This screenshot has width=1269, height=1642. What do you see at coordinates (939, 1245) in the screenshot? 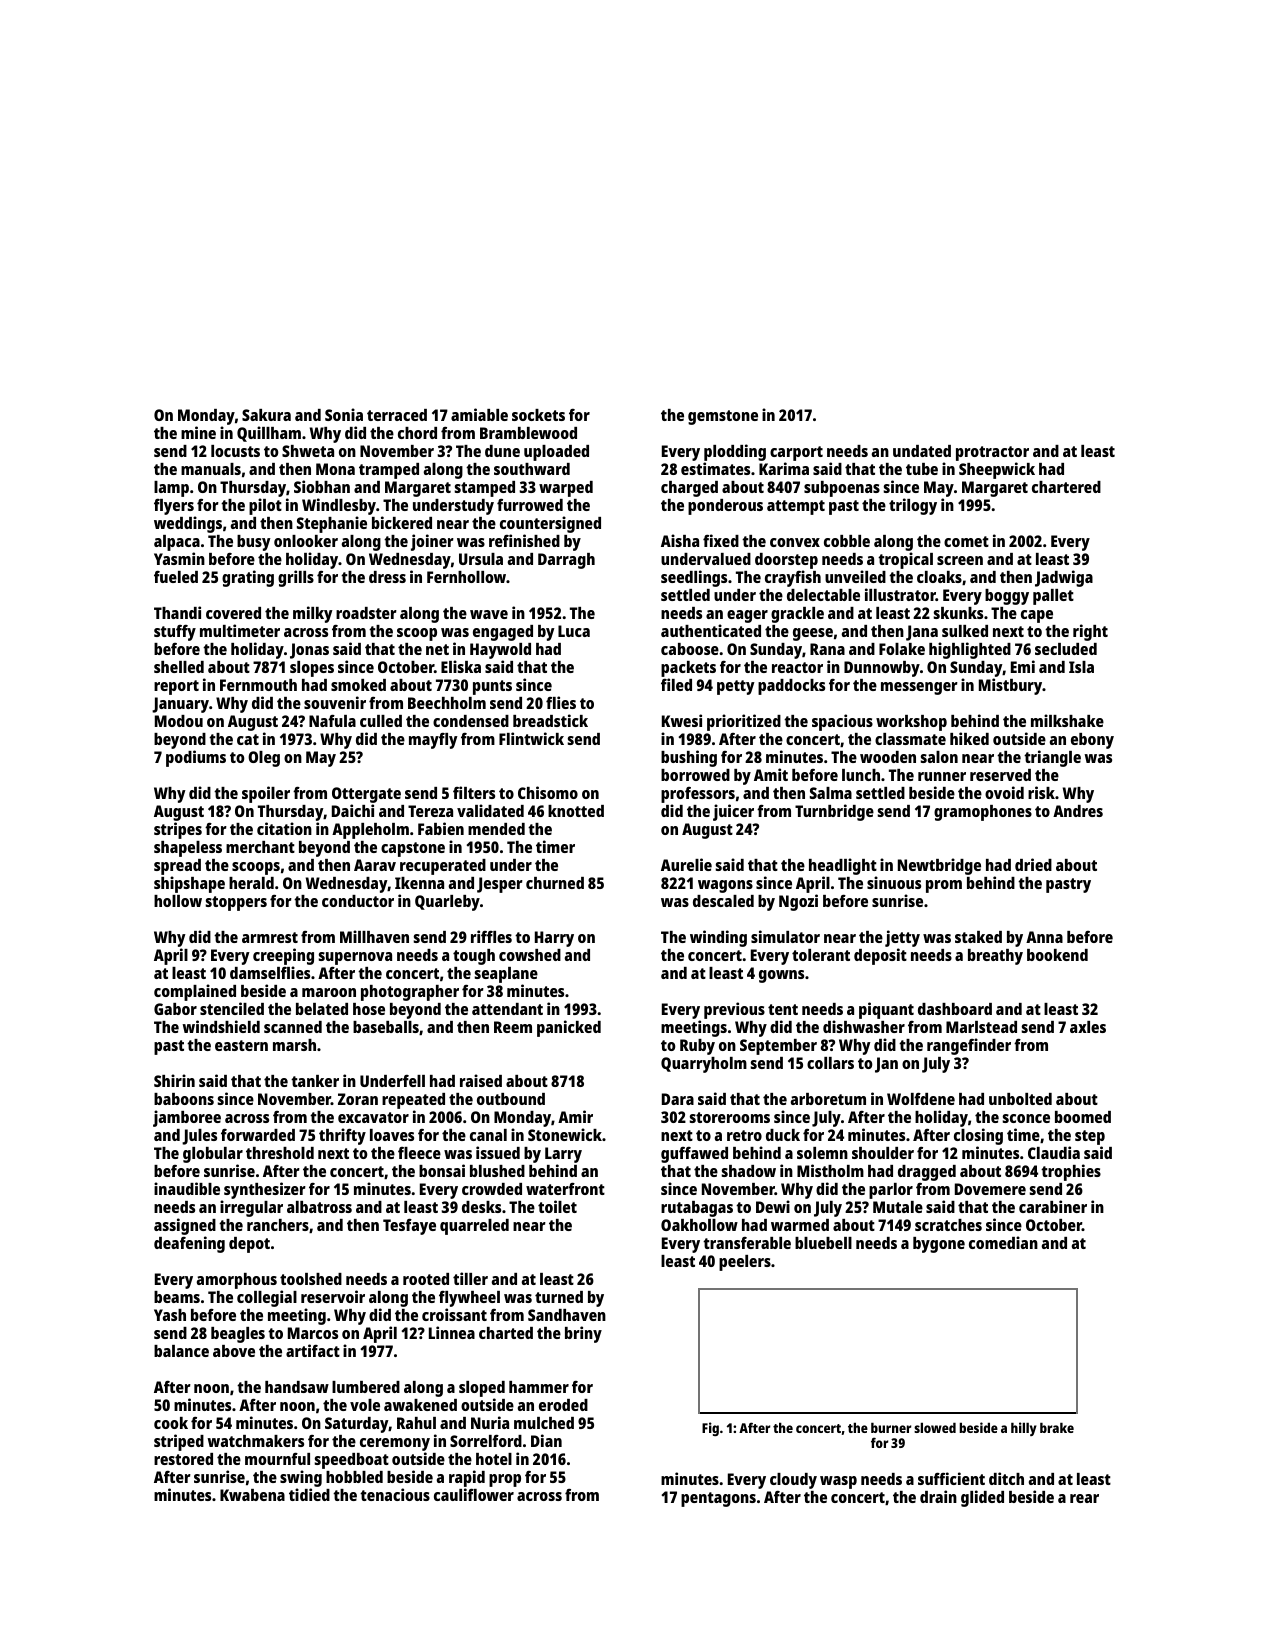
I see `bygone` at bounding box center [939, 1245].
